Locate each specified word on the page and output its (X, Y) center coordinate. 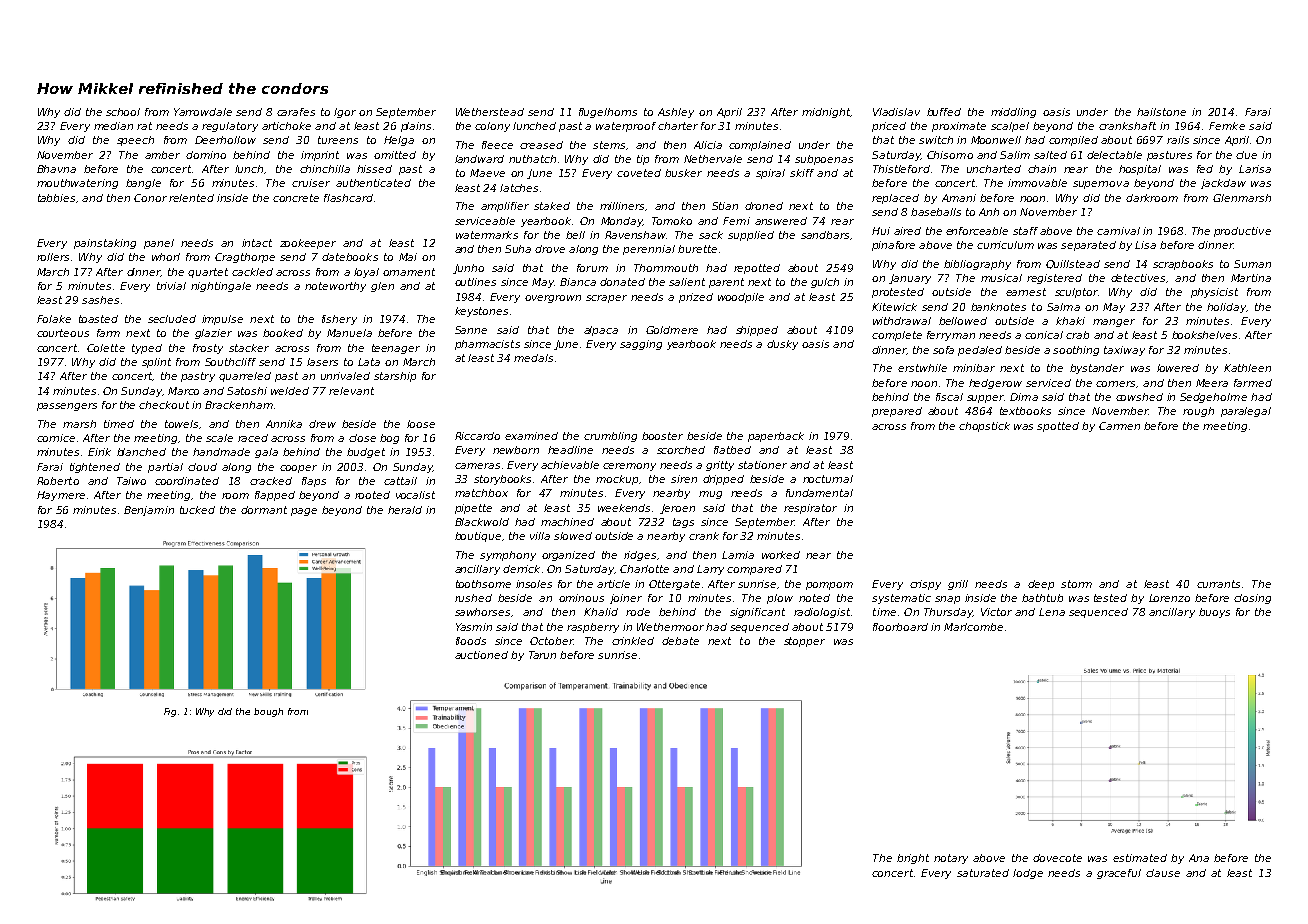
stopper (804, 642)
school (123, 112)
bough (268, 712)
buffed (944, 112)
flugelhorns (608, 113)
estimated (1140, 858)
